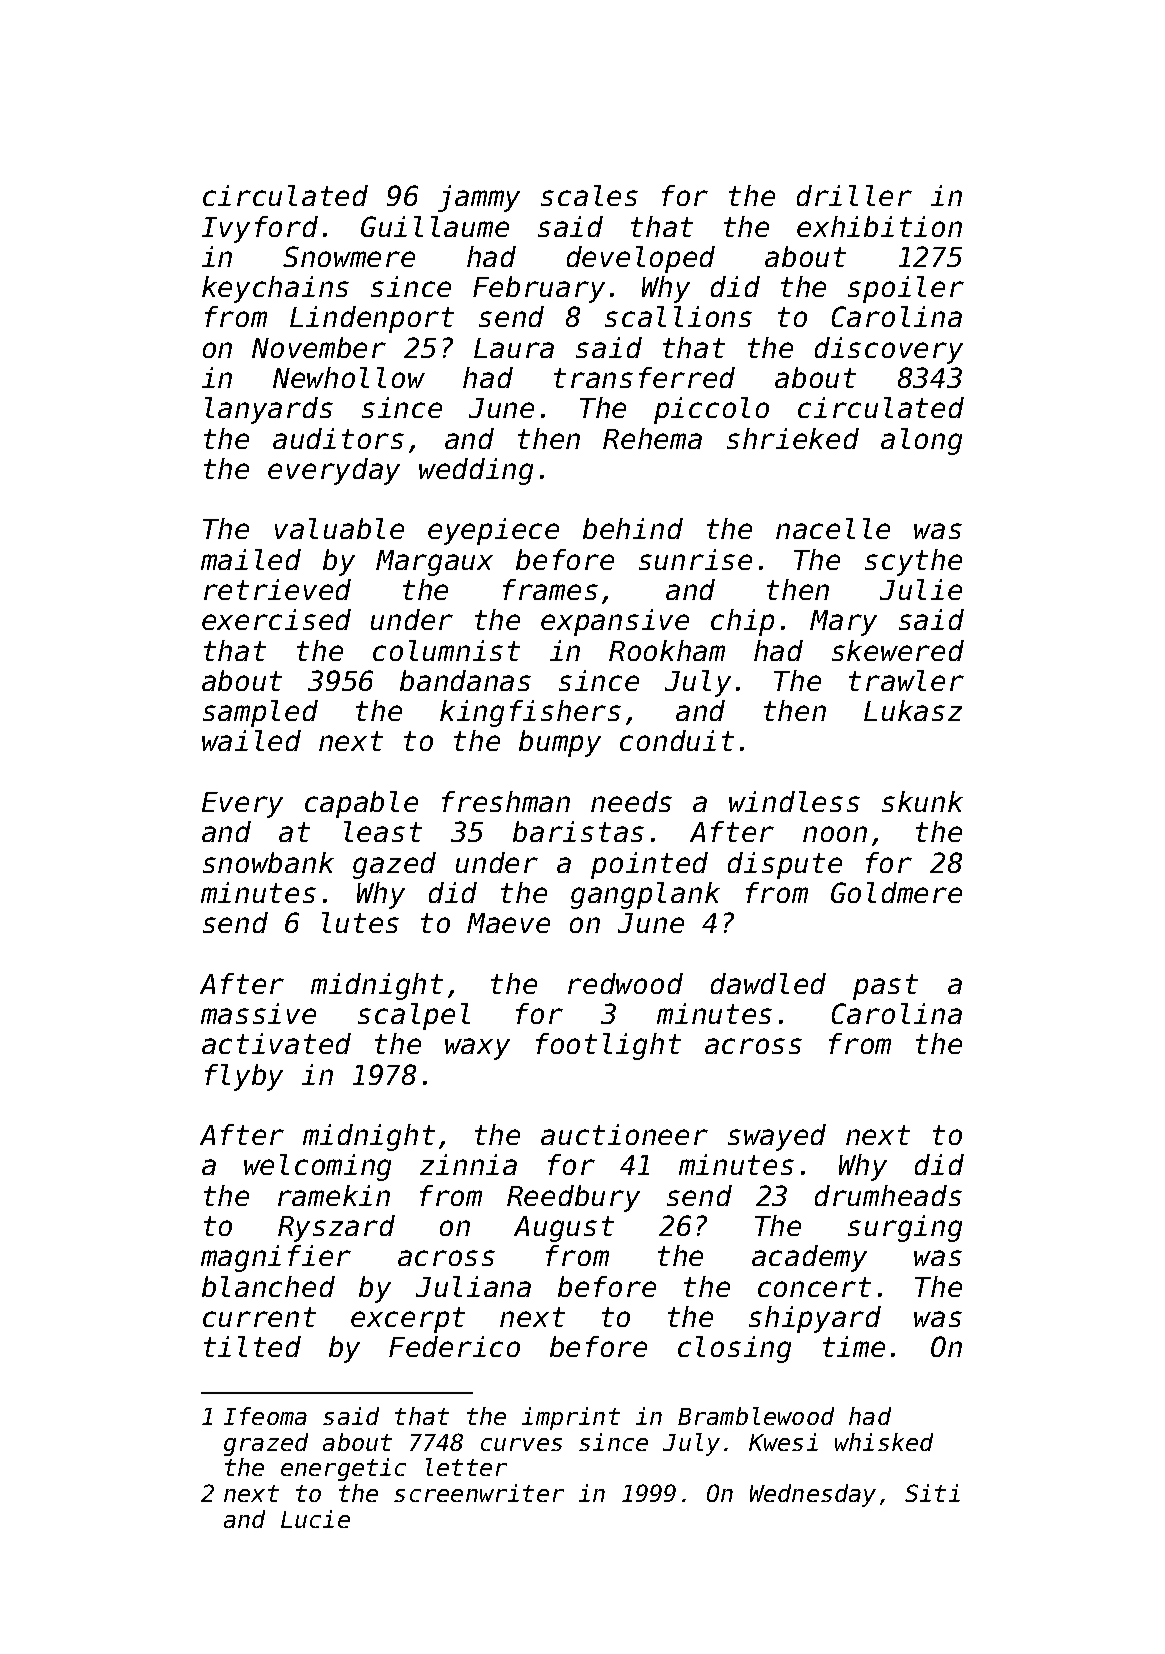 Image resolution: width=1165 pixels, height=1654 pixels. Describe the element at coordinates (260, 229) in the screenshot. I see `Ivyford` at that location.
